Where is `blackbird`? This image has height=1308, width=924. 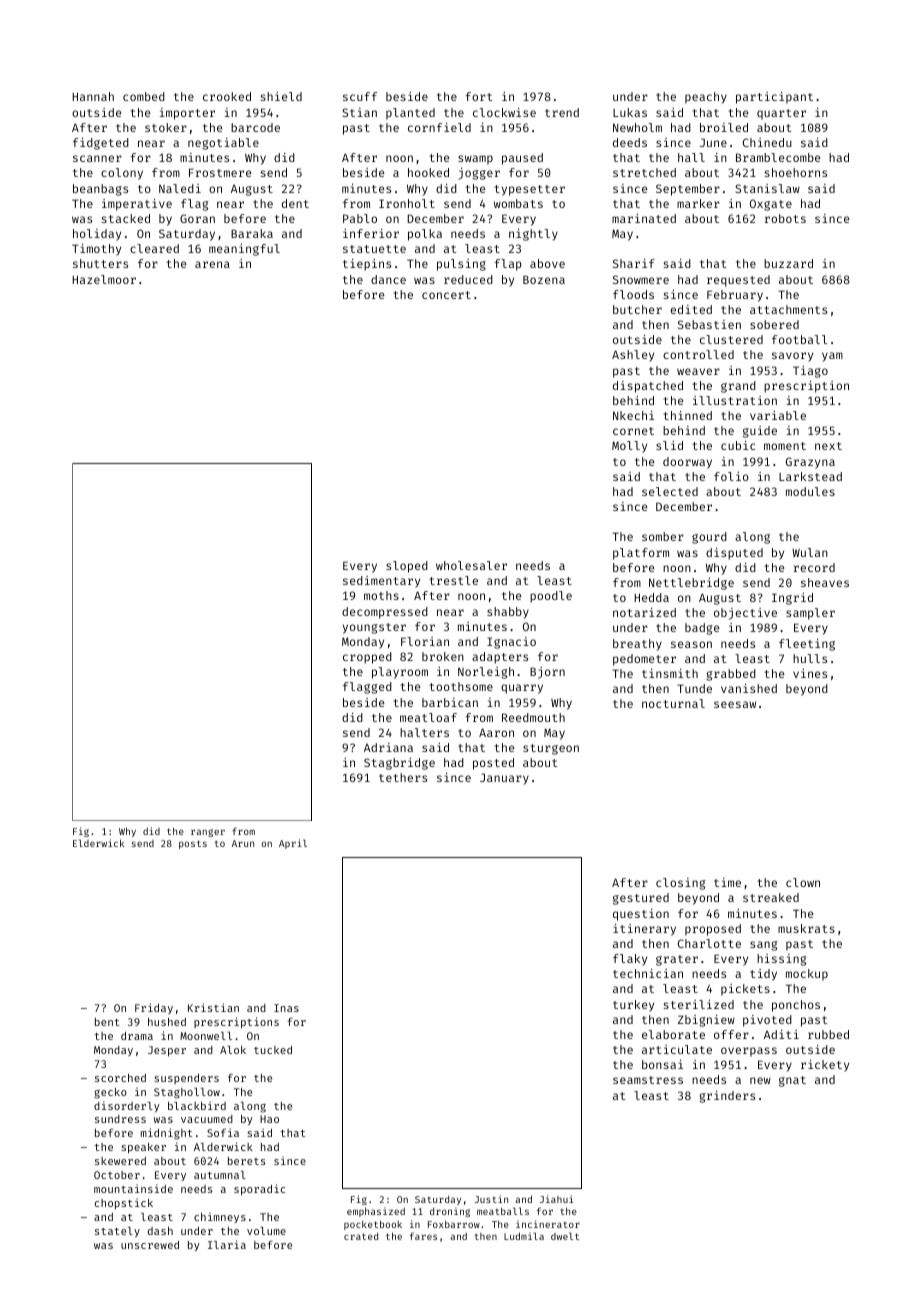
blackbird is located at coordinates (197, 1105).
